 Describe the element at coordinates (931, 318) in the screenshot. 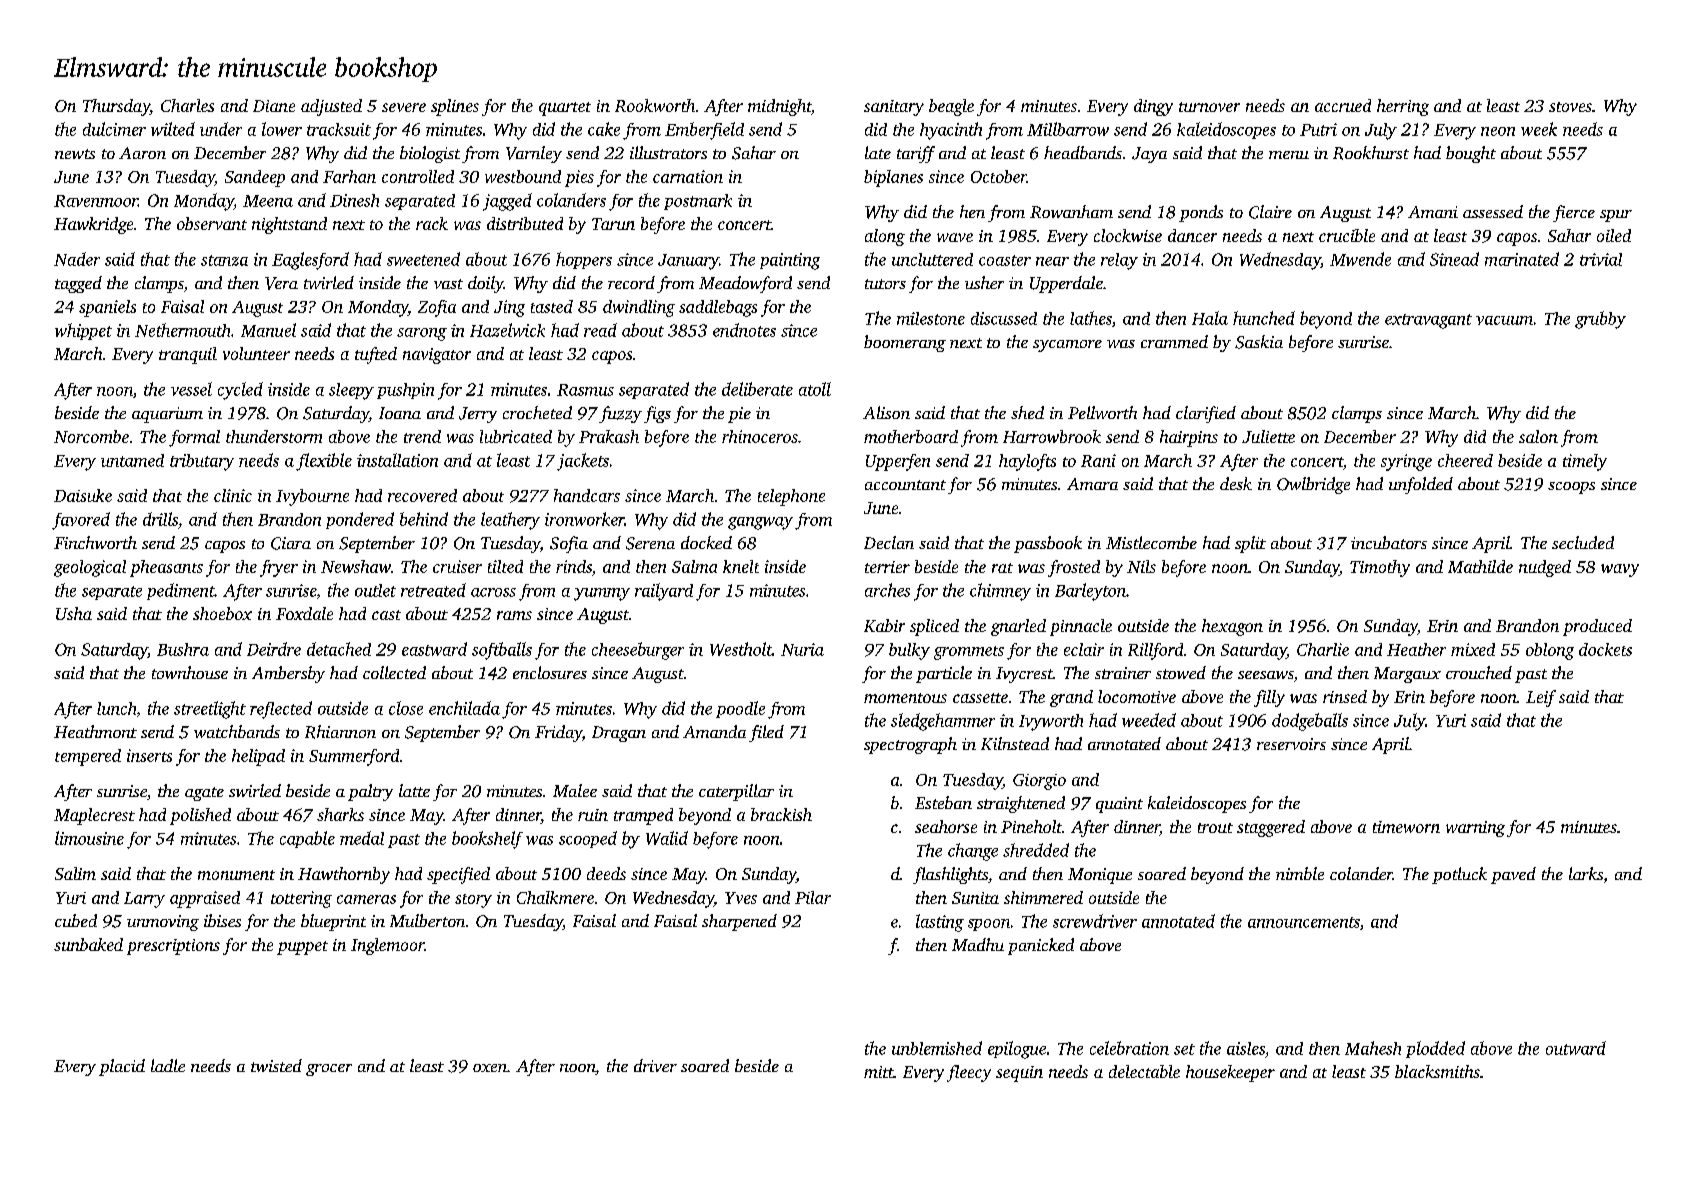

I see `milestone` at that location.
